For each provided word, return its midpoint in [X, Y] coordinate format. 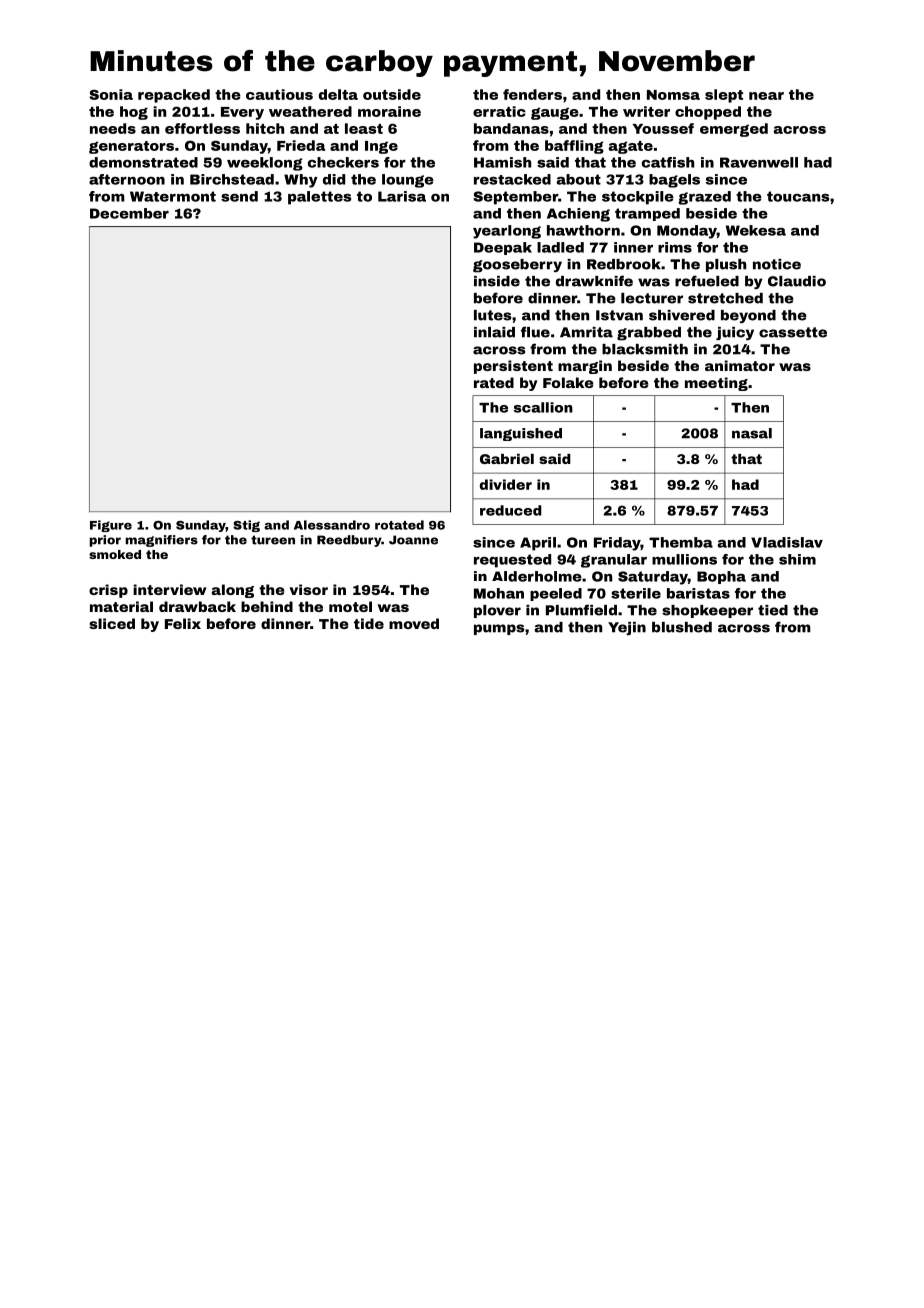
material [121, 606]
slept [724, 96]
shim [797, 559]
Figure [111, 526]
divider [506, 484]
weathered [310, 111]
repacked [174, 96]
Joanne [413, 540]
